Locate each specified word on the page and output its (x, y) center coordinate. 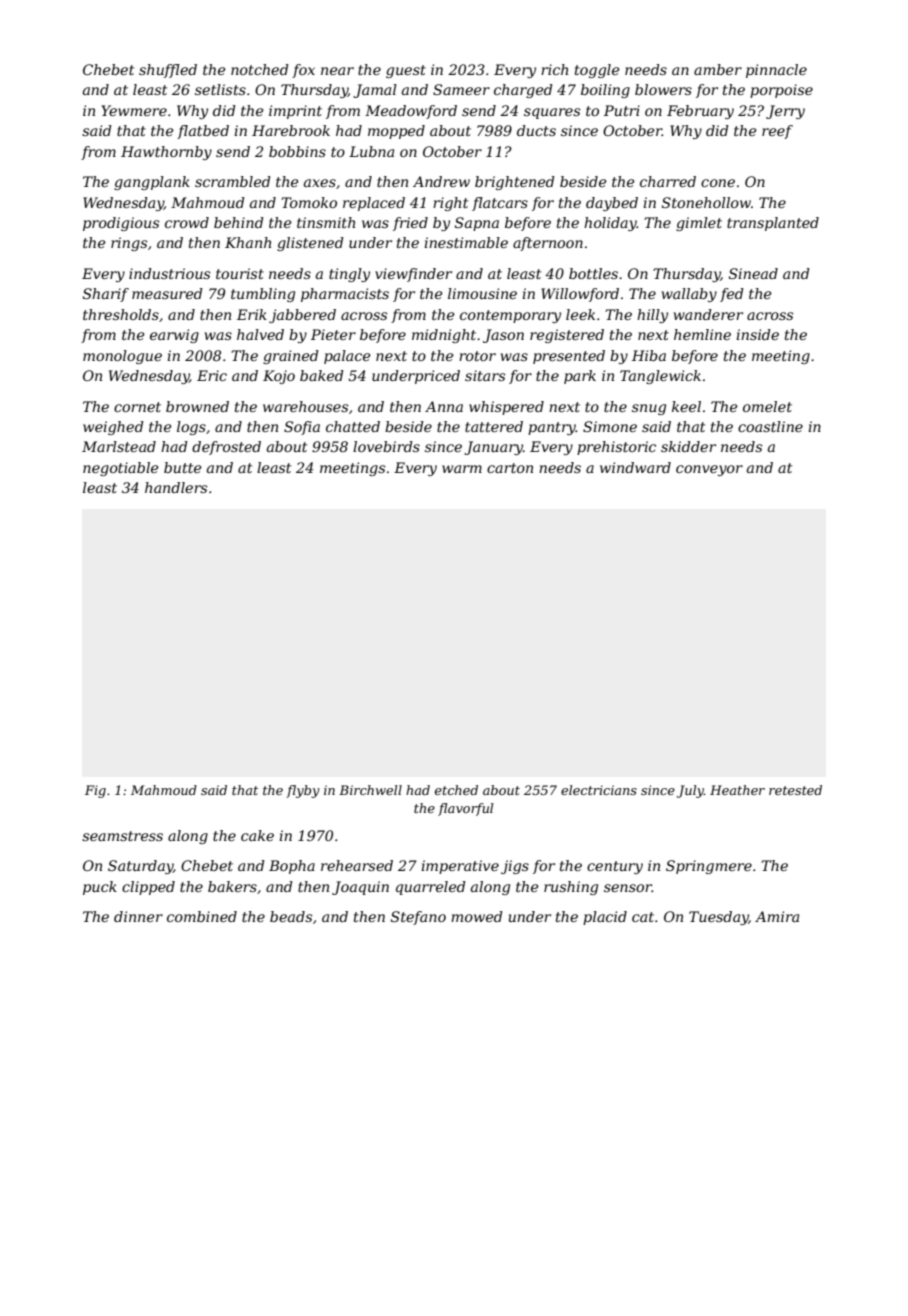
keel (686, 406)
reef (777, 132)
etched (456, 790)
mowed (477, 916)
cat (643, 917)
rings (129, 244)
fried (410, 224)
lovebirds (386, 446)
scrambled (233, 181)
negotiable (120, 469)
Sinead (753, 273)
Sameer (461, 89)
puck (100, 888)
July (690, 791)
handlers (176, 487)
